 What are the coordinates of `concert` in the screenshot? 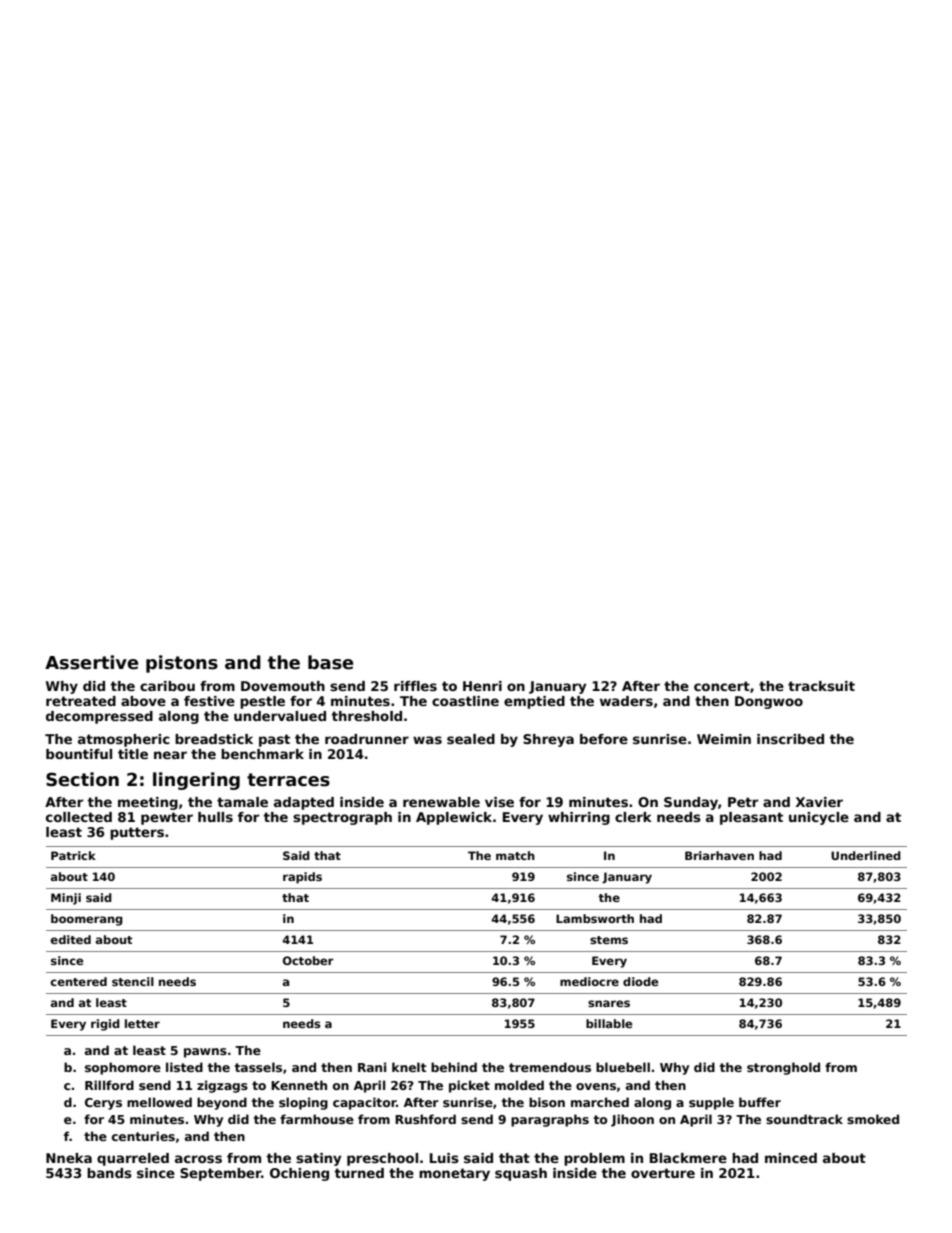 It's located at (722, 686).
